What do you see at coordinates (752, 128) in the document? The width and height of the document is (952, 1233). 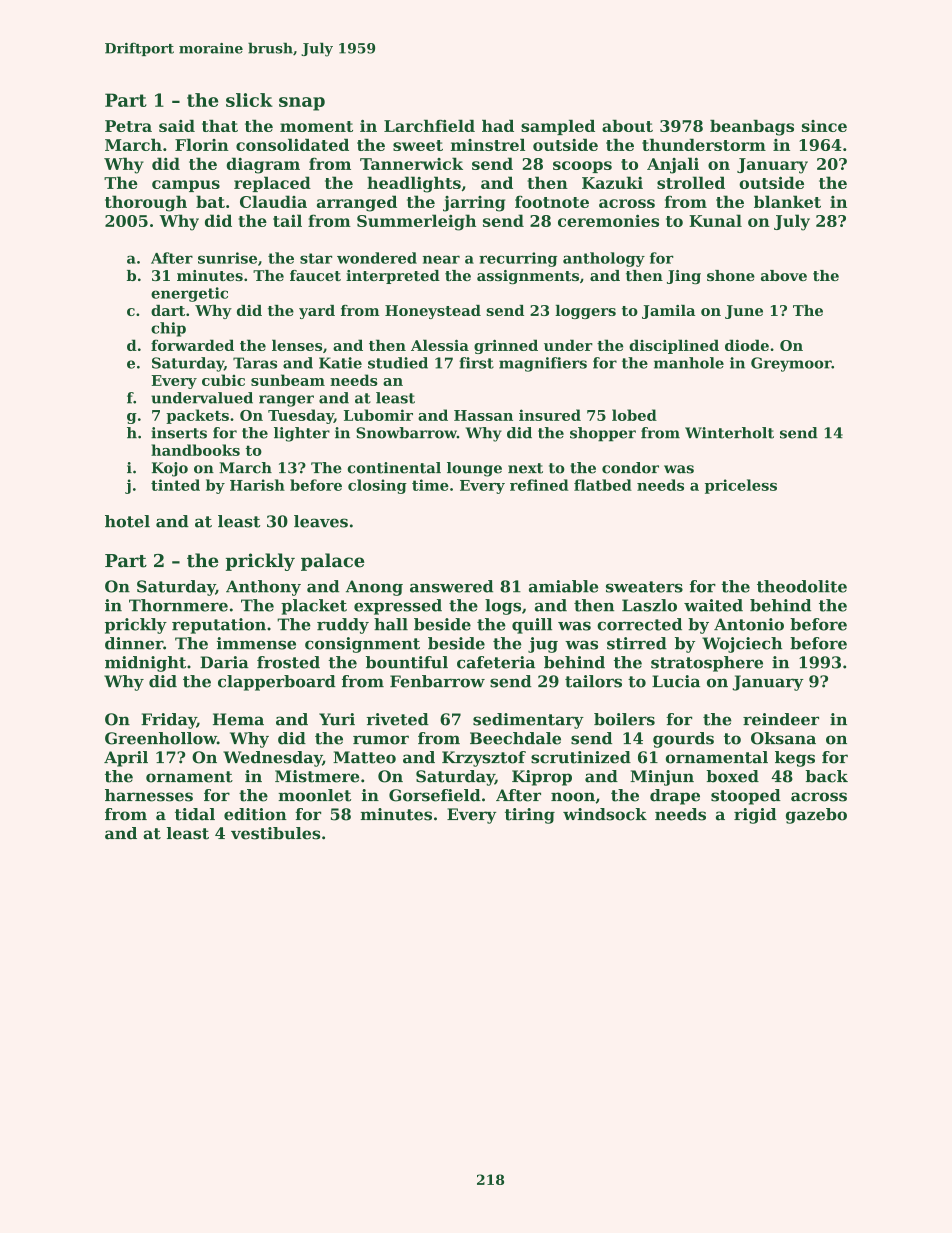 I see `beanbags` at bounding box center [752, 128].
